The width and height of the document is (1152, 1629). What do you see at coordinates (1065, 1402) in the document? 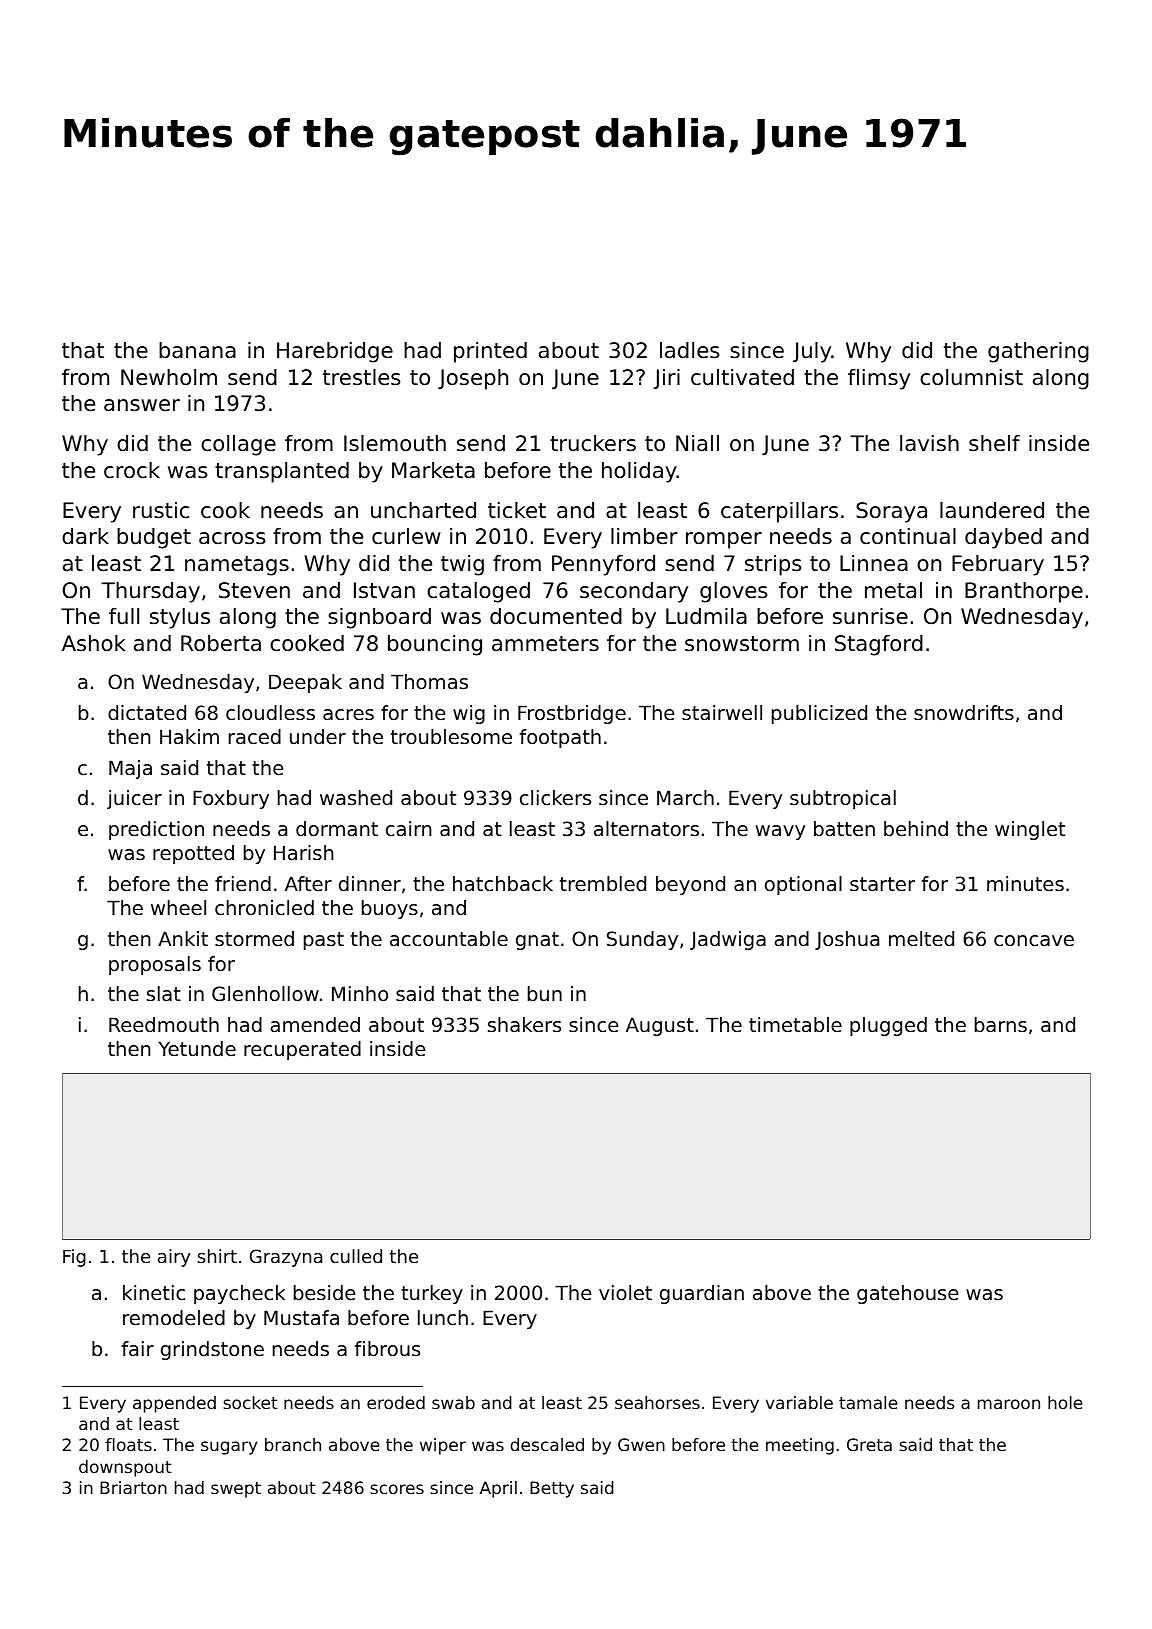
I see `hole` at bounding box center [1065, 1402].
